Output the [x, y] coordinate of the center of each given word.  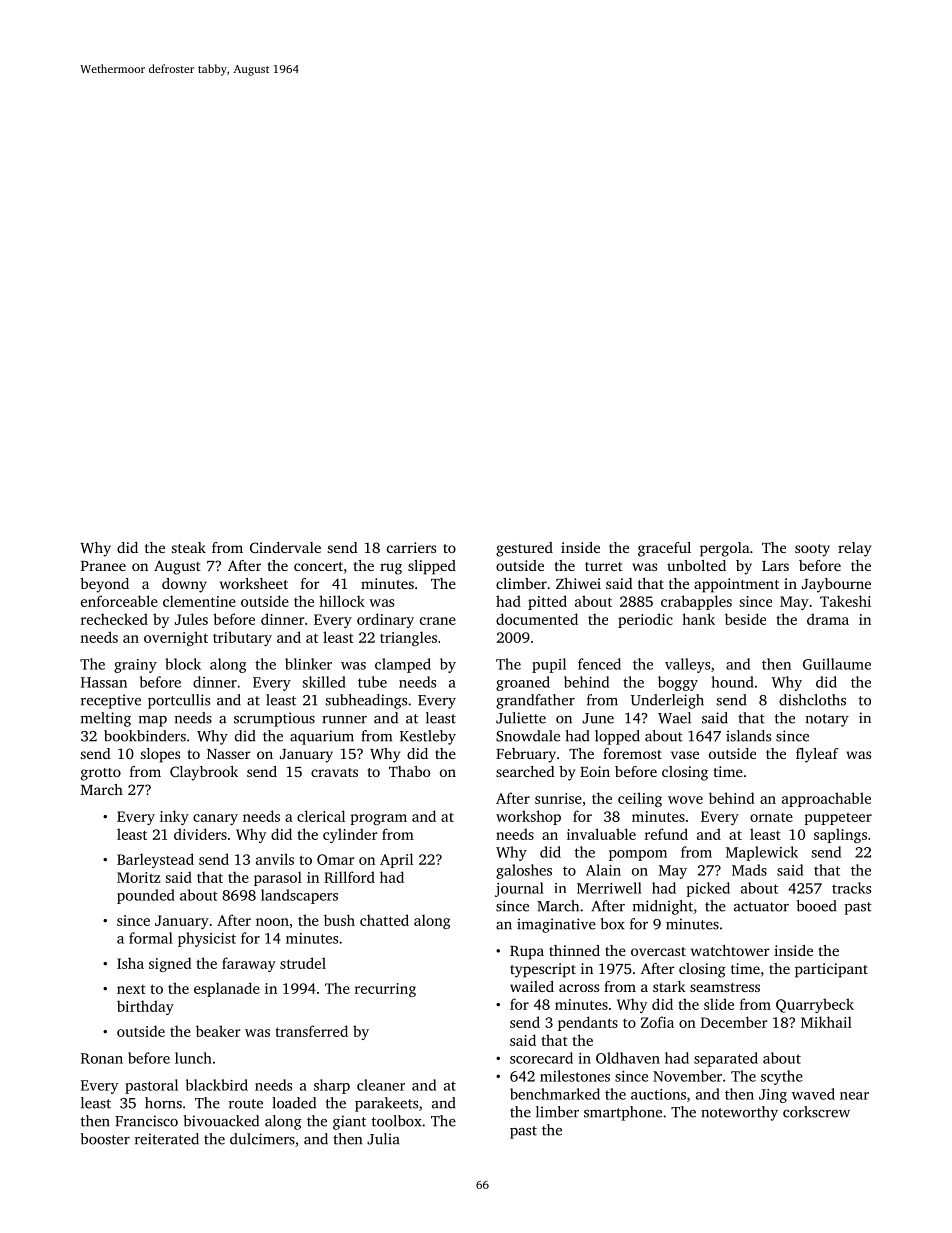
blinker [308, 664]
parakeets [386, 1104]
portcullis [179, 701]
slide [719, 1004]
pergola [725, 549]
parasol [278, 878]
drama [828, 619]
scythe [782, 1077]
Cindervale [285, 547]
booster [105, 1139]
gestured [524, 549]
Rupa [527, 953]
